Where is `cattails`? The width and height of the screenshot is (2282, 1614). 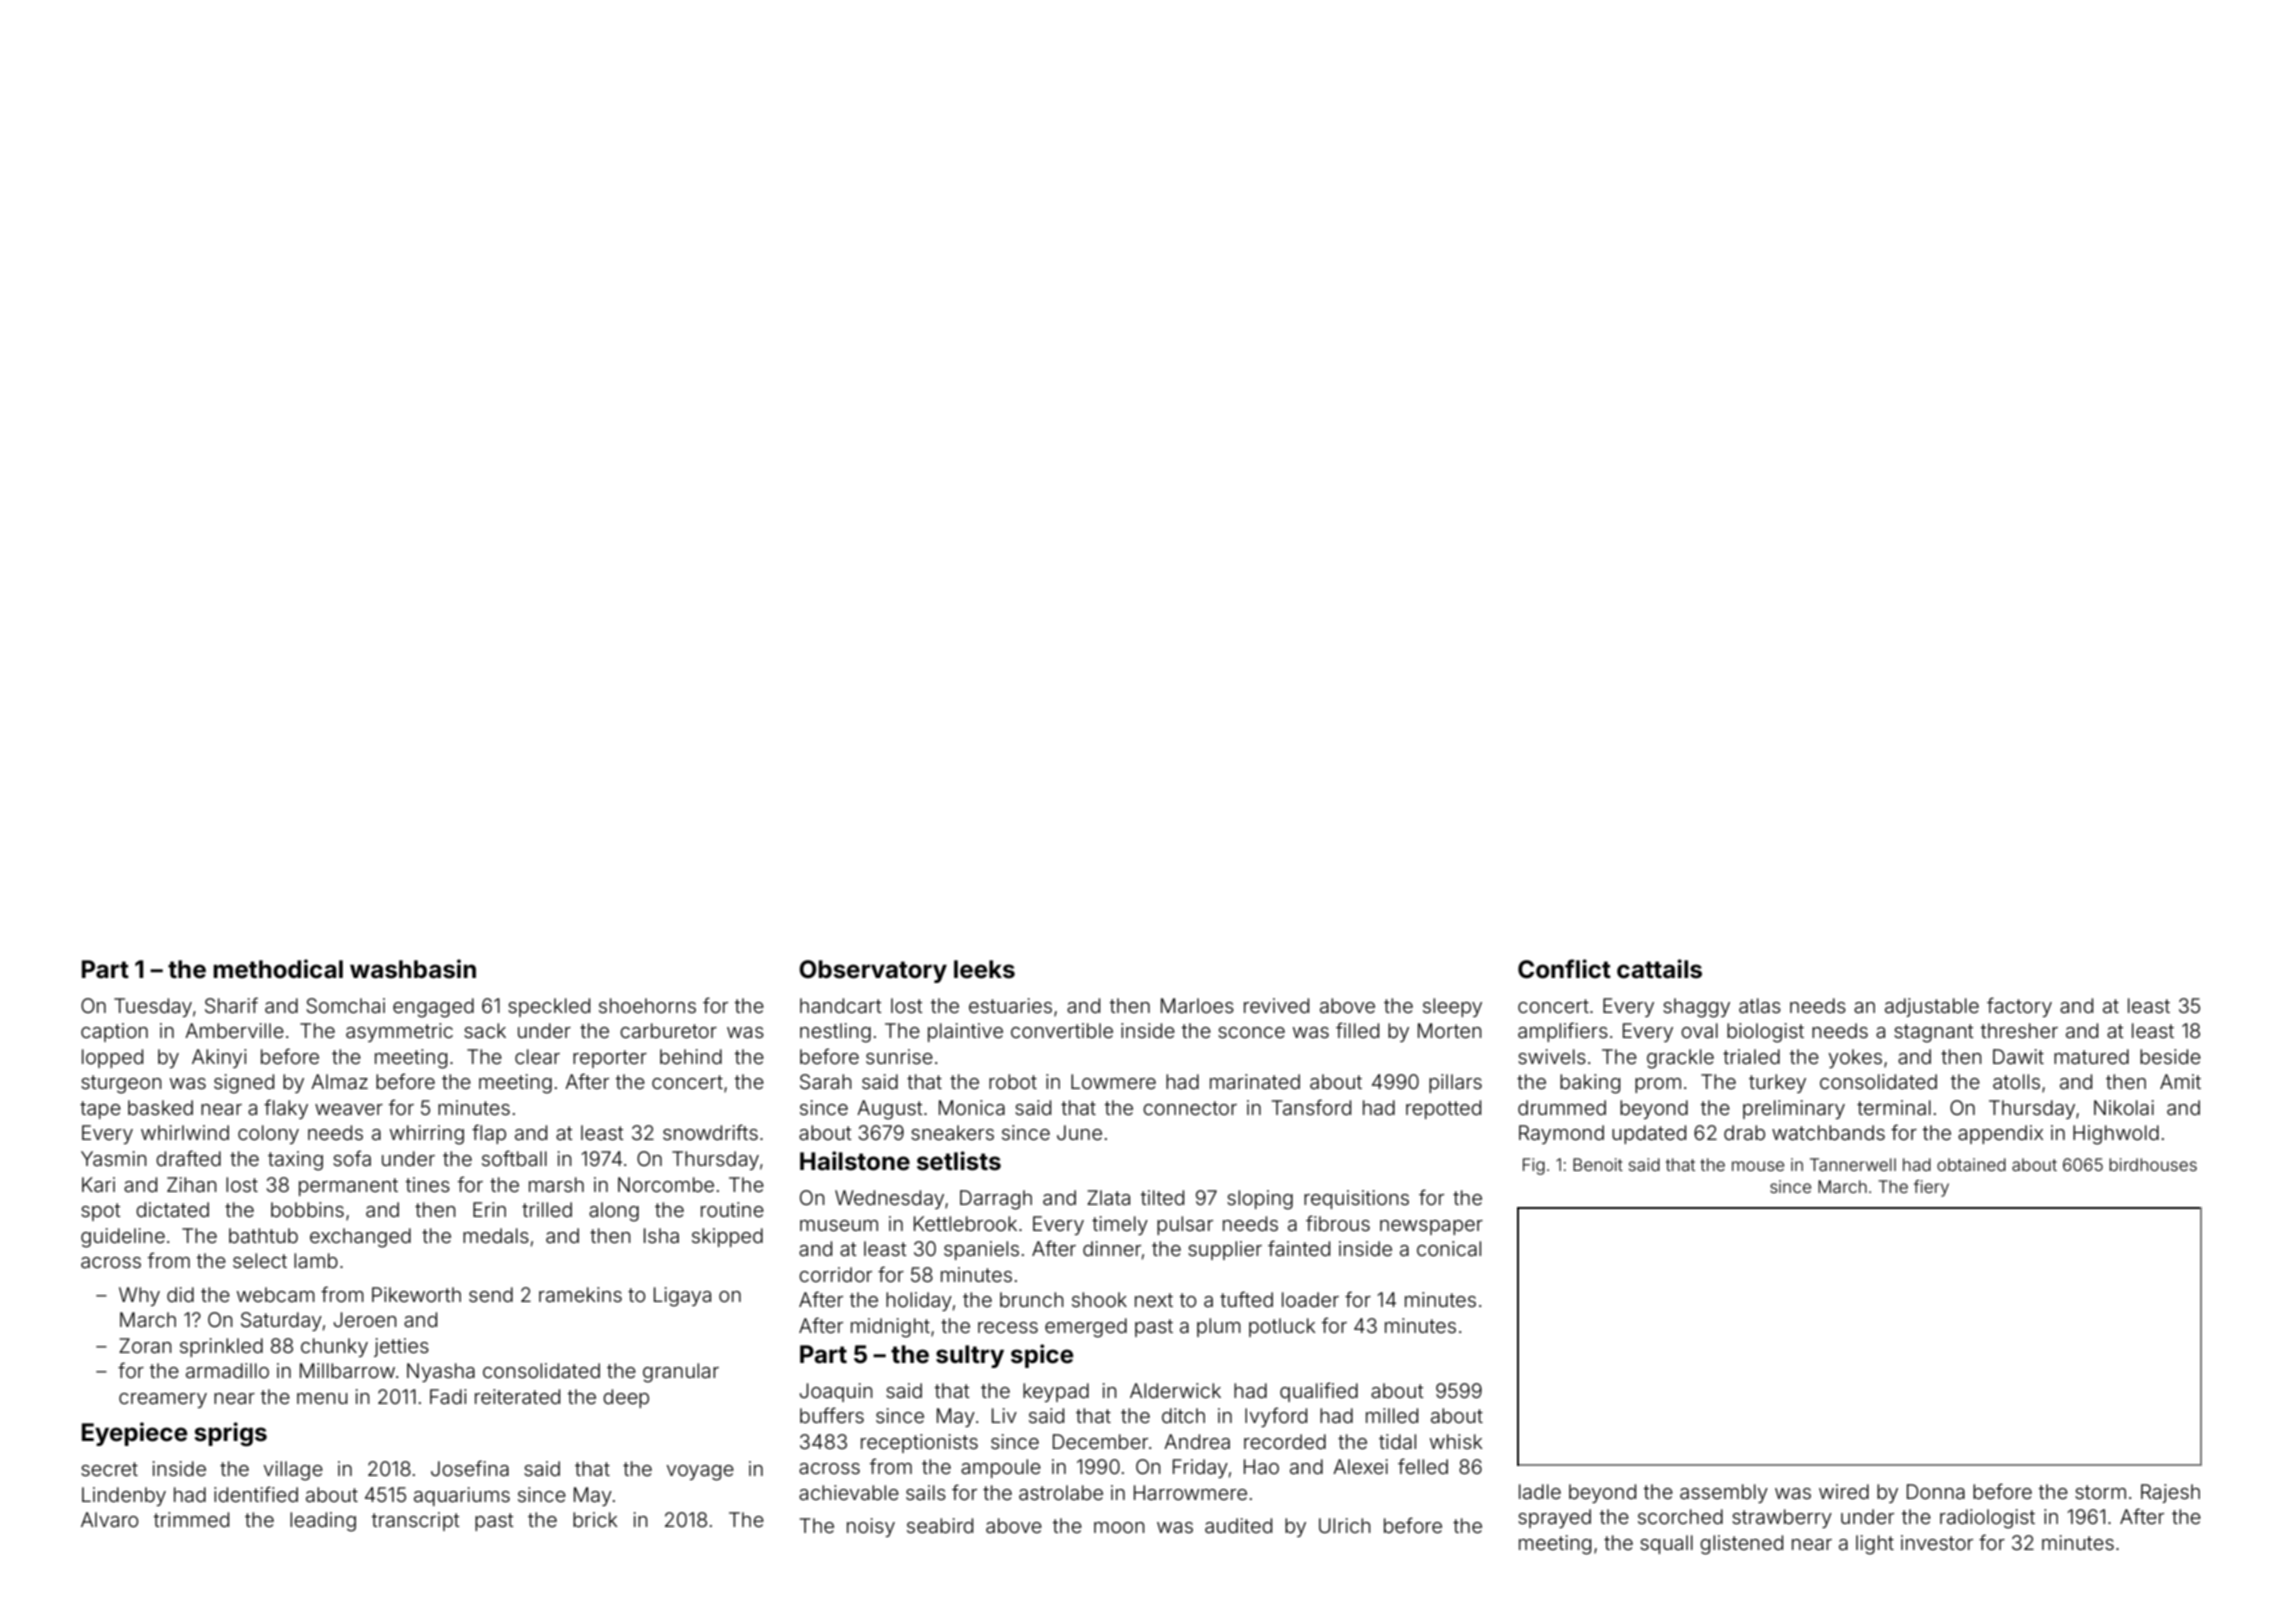
cattails is located at coordinates (1659, 969).
